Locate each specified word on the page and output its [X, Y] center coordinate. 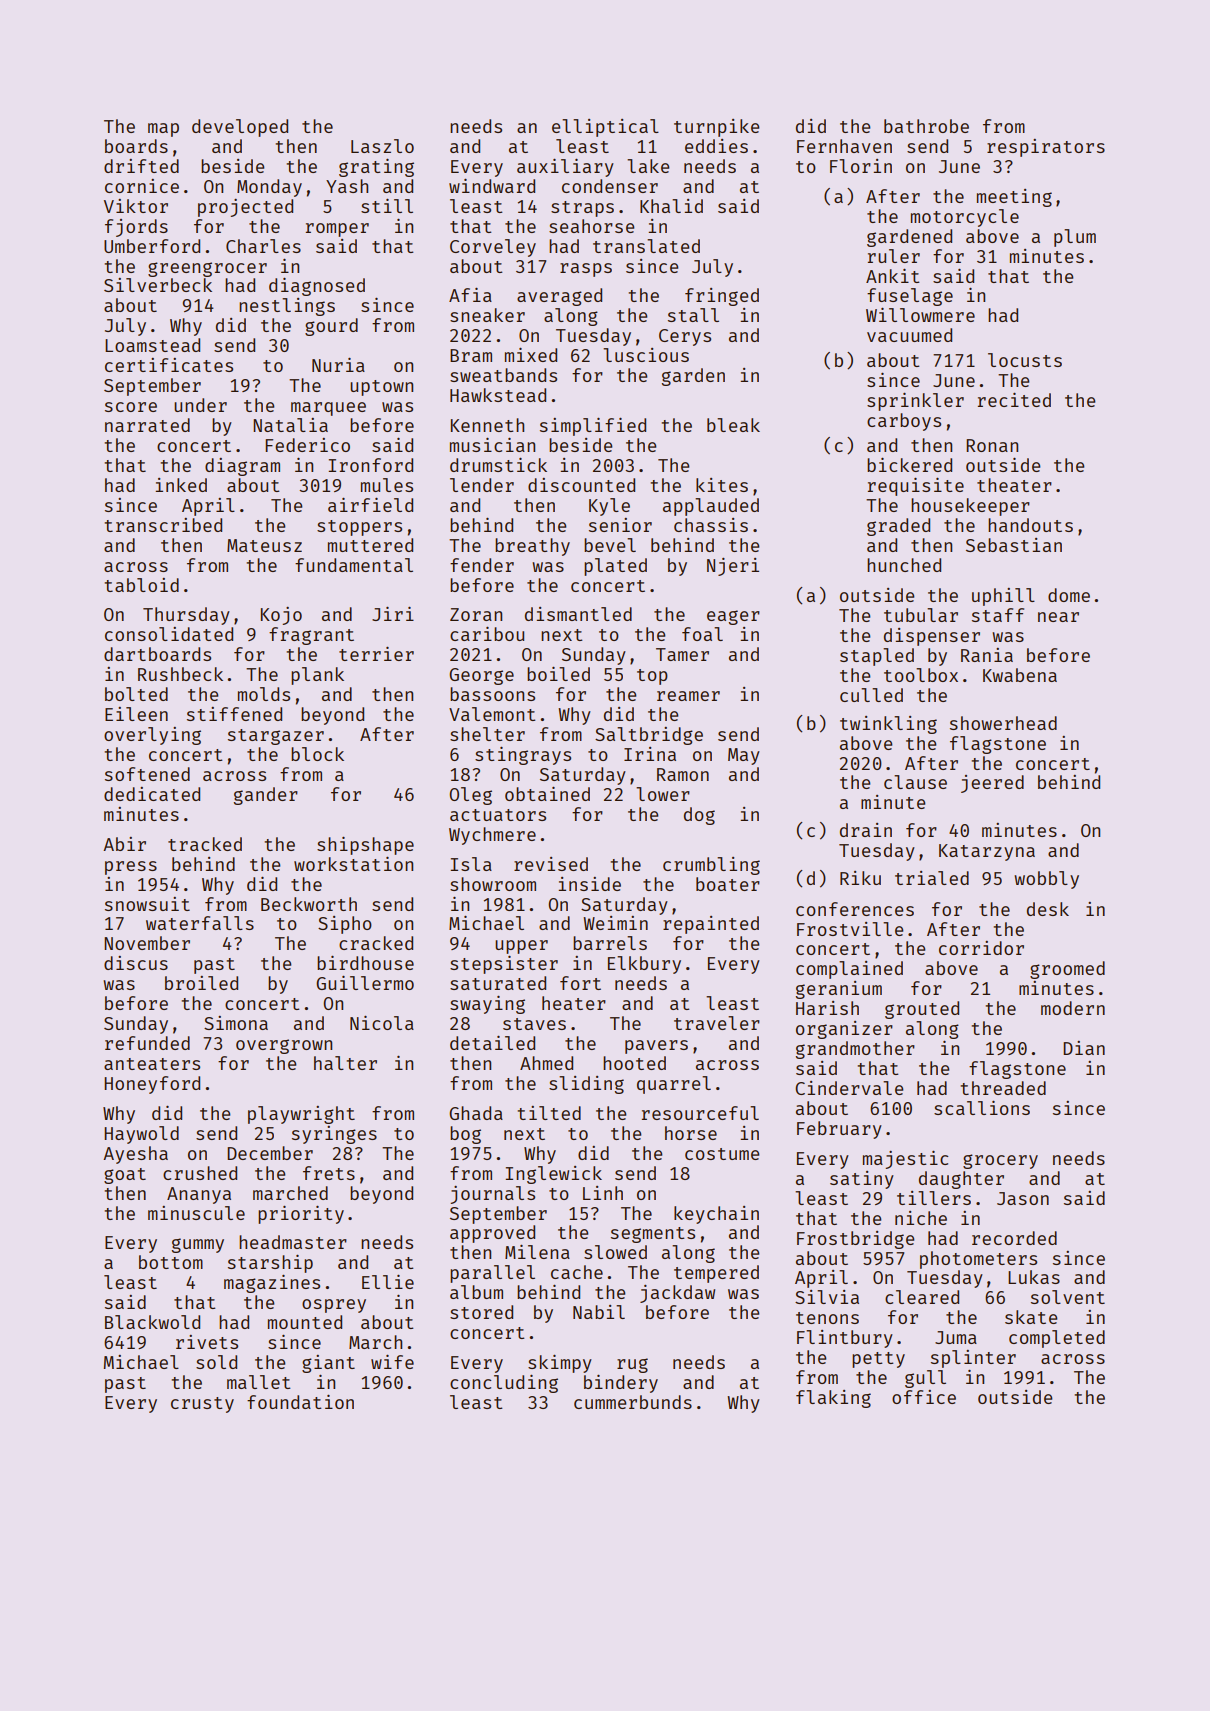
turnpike [717, 128]
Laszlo [382, 146]
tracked [205, 844]
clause [915, 782]
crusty [202, 1405]
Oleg [470, 796]
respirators [1046, 148]
